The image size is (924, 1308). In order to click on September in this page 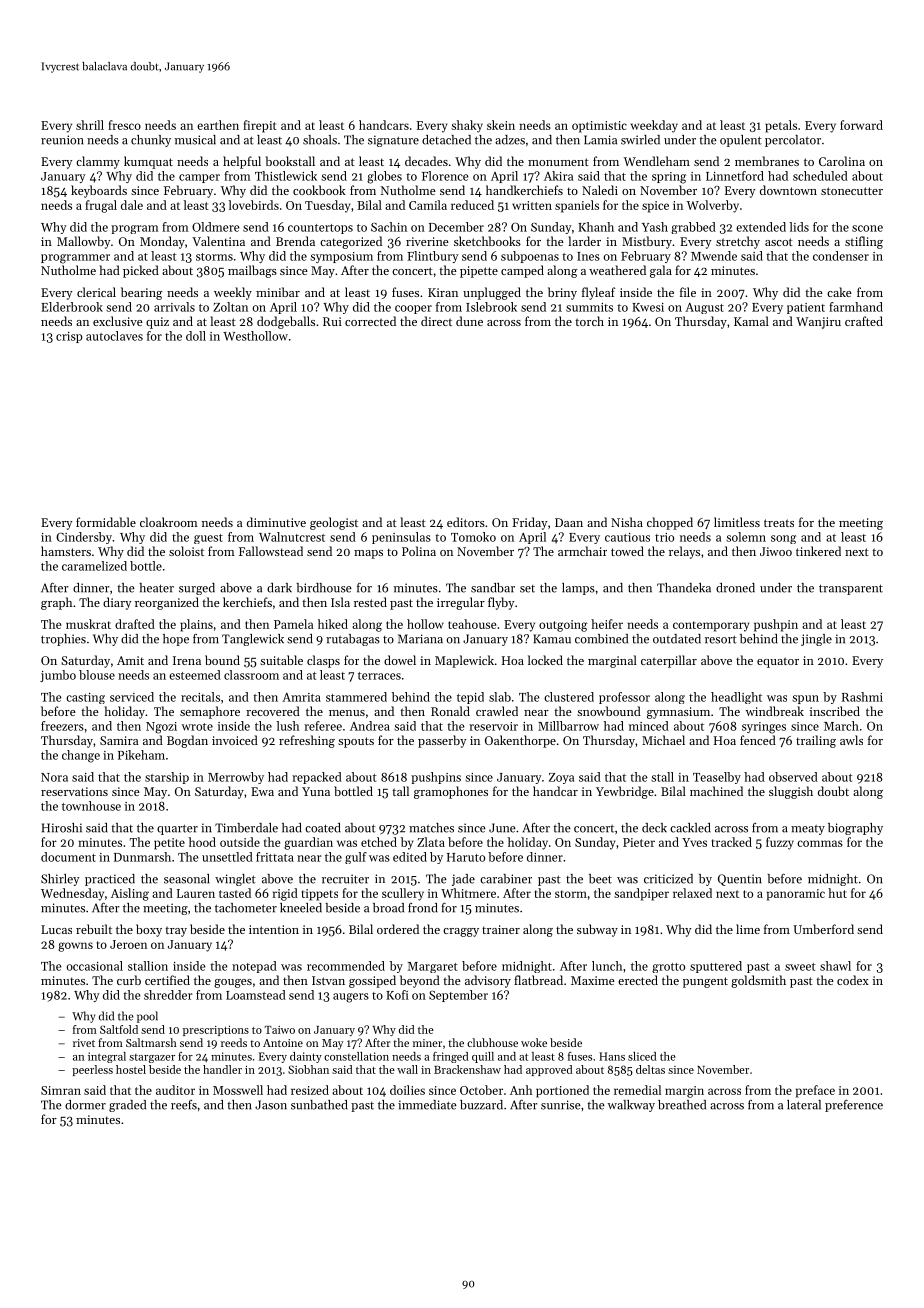, I will do `click(458, 996)`.
